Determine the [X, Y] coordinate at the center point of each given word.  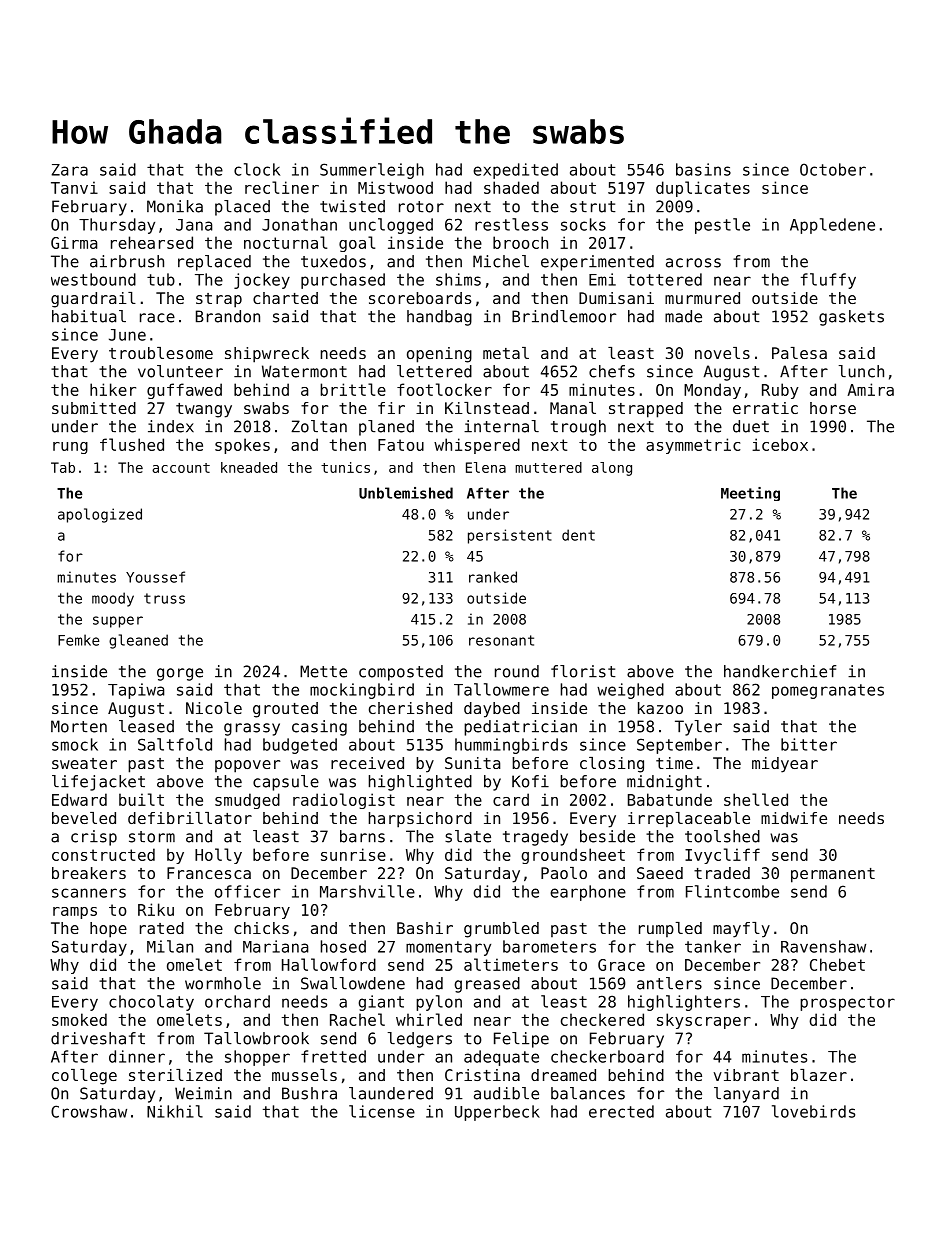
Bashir [425, 928]
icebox [780, 444]
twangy [204, 410]
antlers [669, 983]
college [84, 1077]
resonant [501, 640]
